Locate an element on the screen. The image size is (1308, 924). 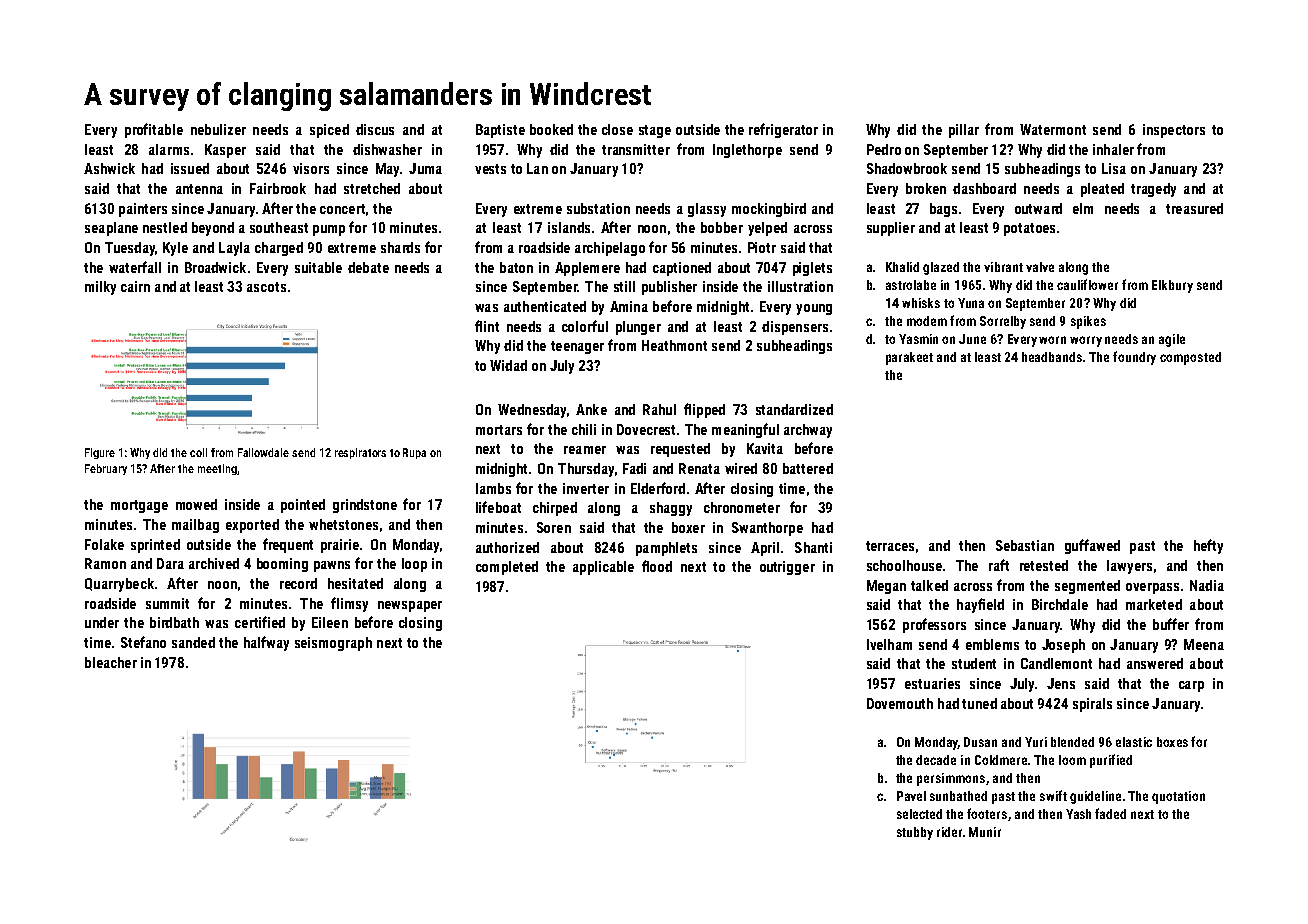
nebulizer is located at coordinates (218, 129).
